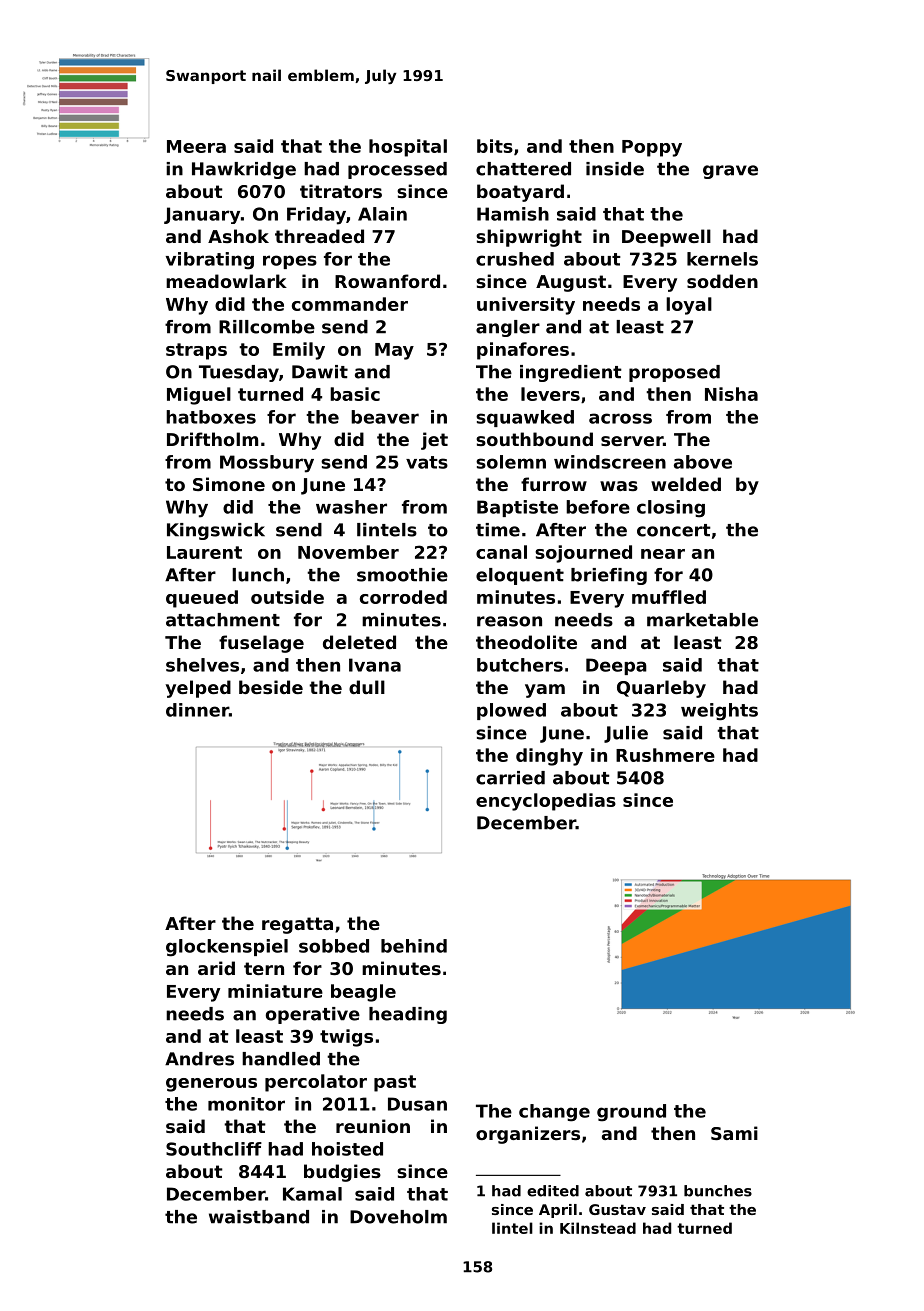 The width and height of the document is (924, 1311). What do you see at coordinates (244, 170) in the document?
I see `Hawkridge` at bounding box center [244, 170].
